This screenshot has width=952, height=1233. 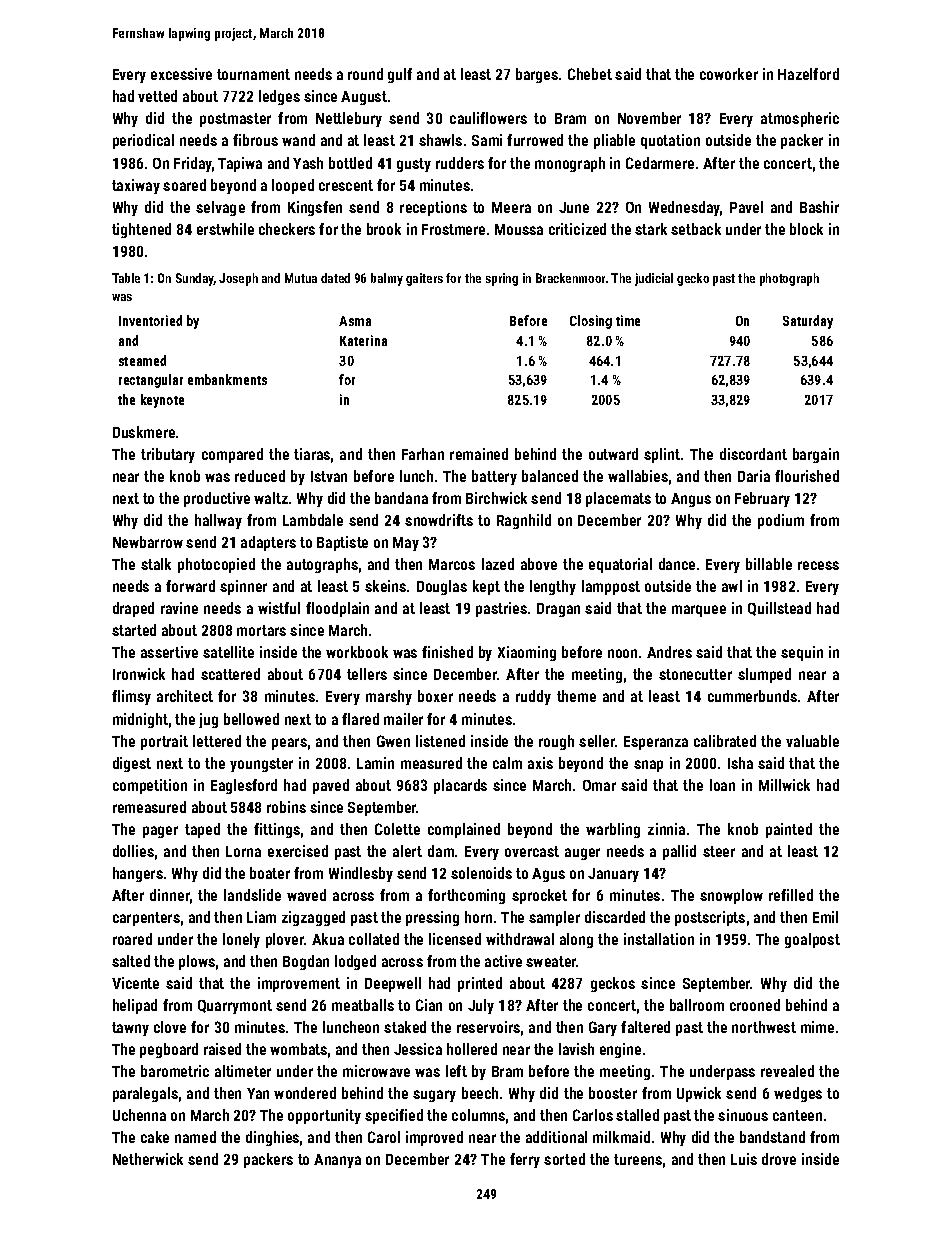 I want to click on round, so click(x=365, y=74).
